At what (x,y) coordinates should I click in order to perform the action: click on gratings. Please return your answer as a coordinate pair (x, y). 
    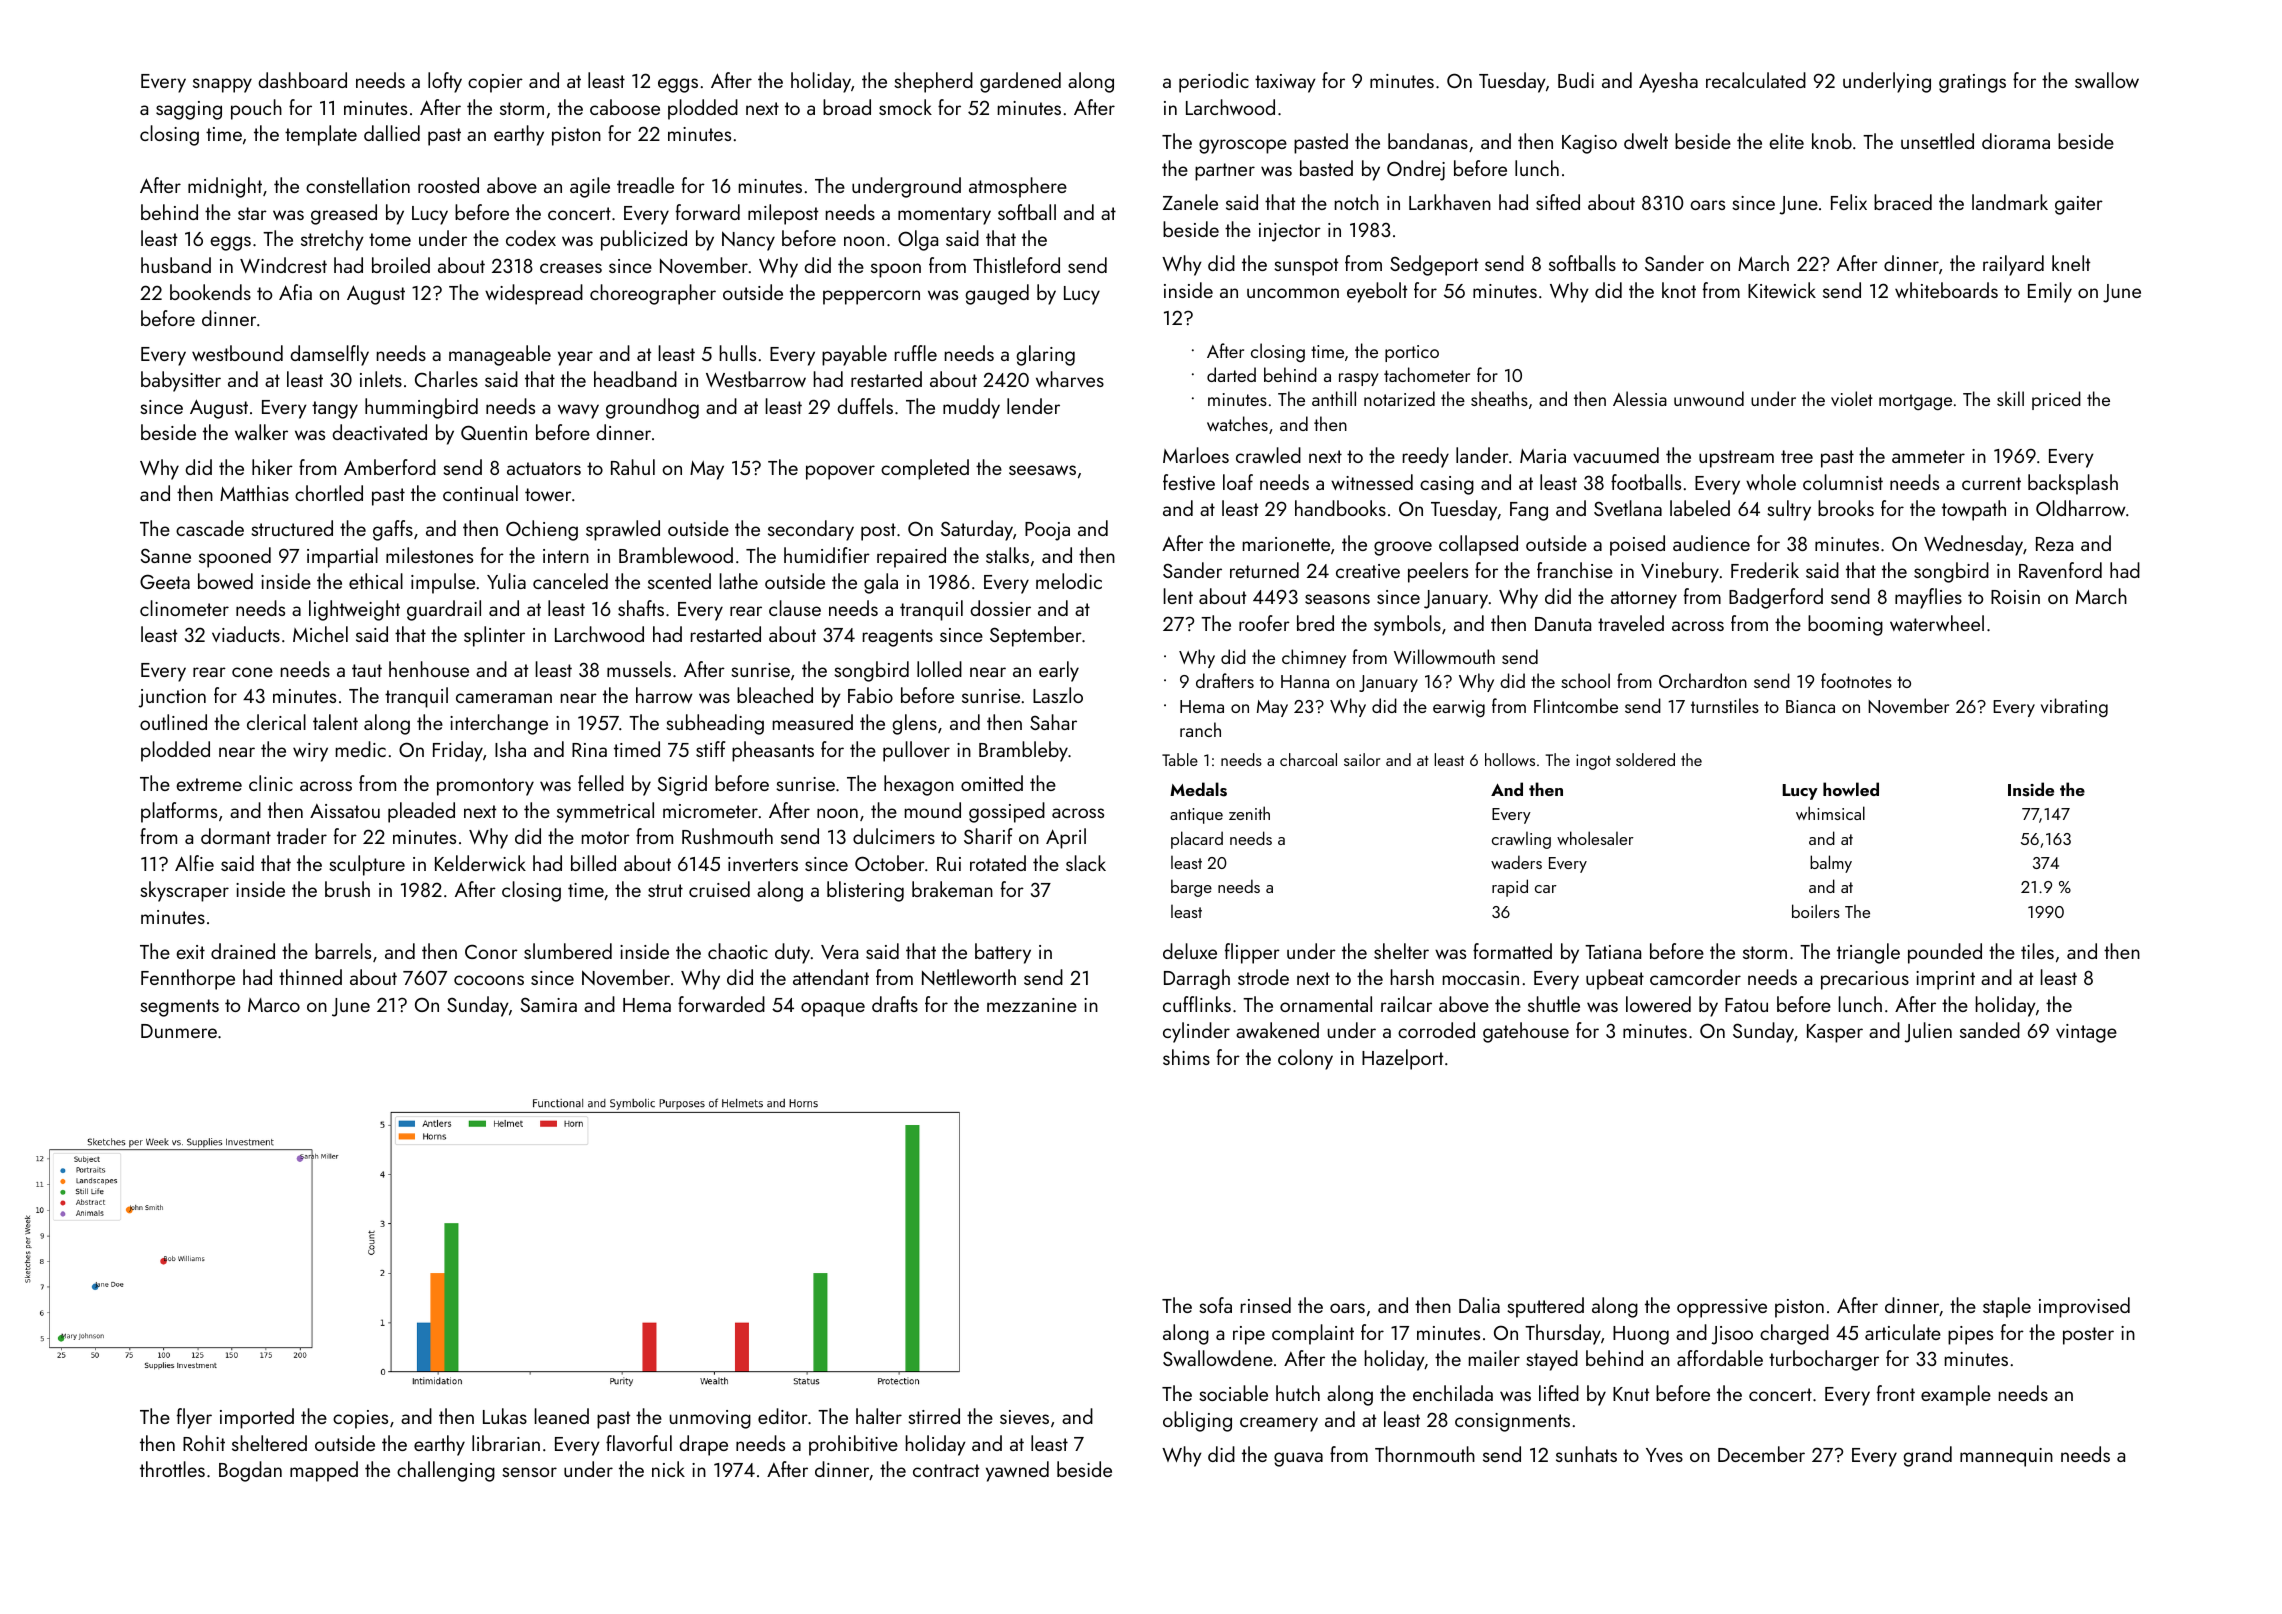
    Looking at the image, I should click on (1972, 83).
